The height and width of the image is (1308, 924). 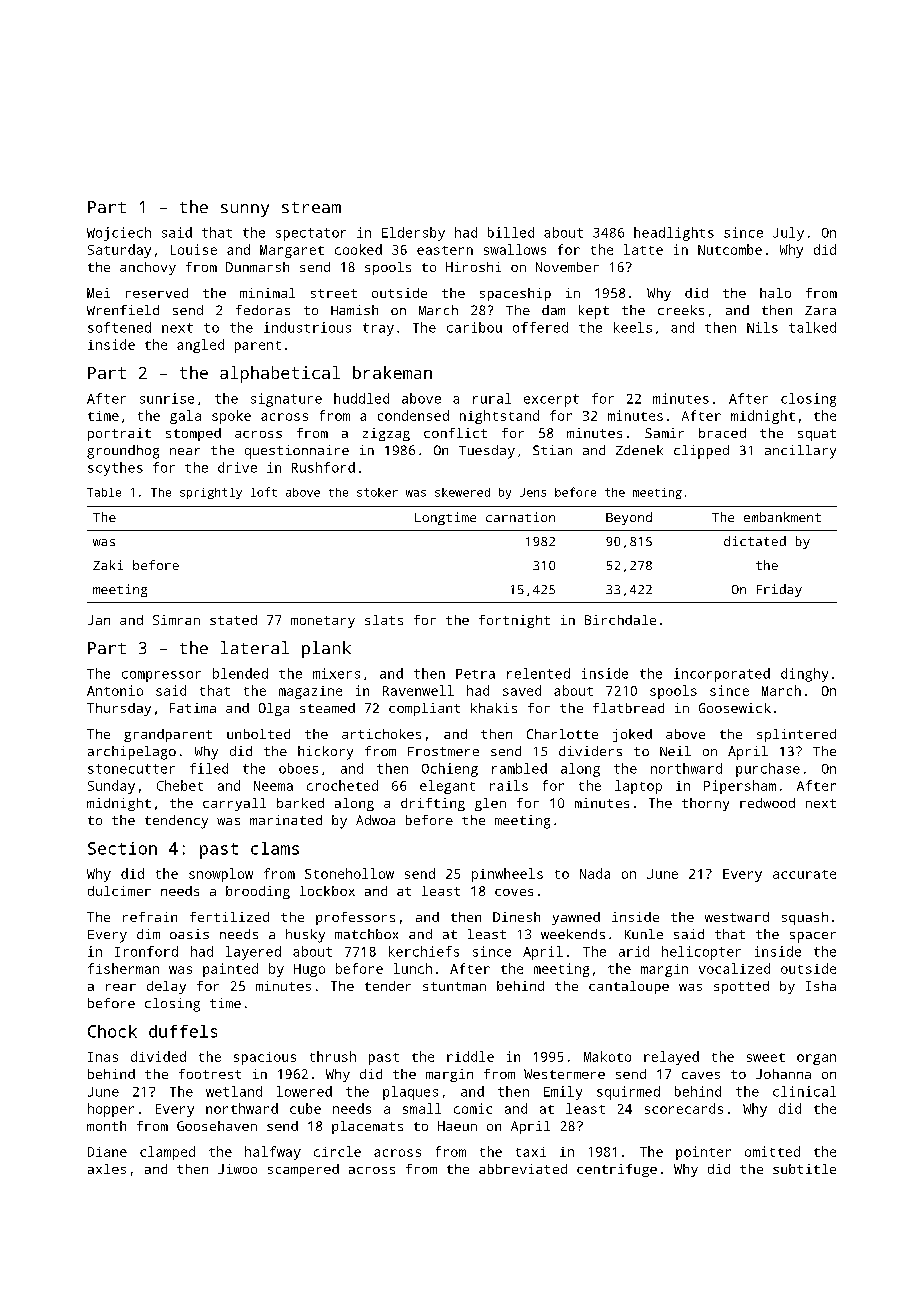 What do you see at coordinates (230, 970) in the image?
I see `painted` at bounding box center [230, 970].
